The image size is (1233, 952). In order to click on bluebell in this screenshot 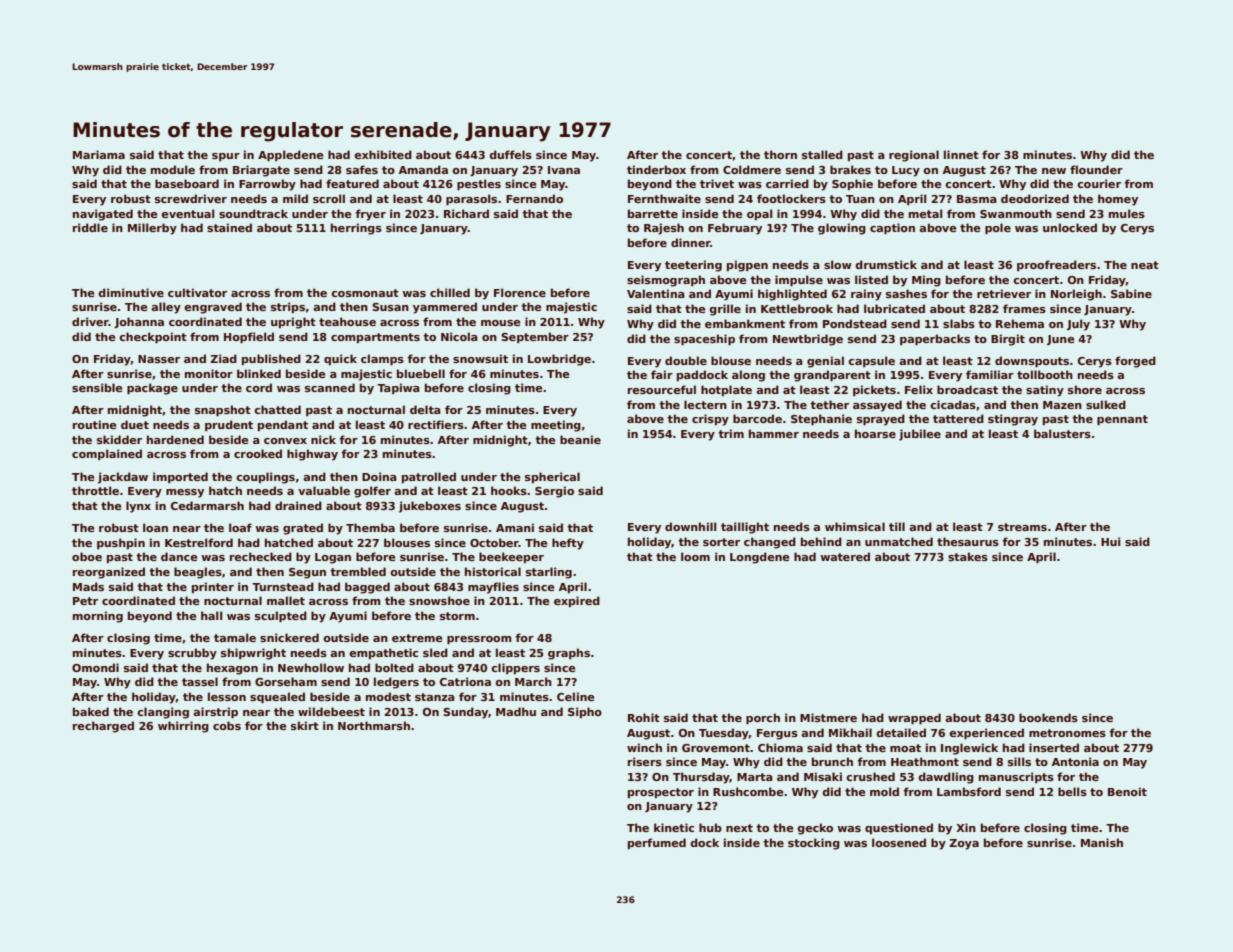, I will do `click(421, 373)`.
